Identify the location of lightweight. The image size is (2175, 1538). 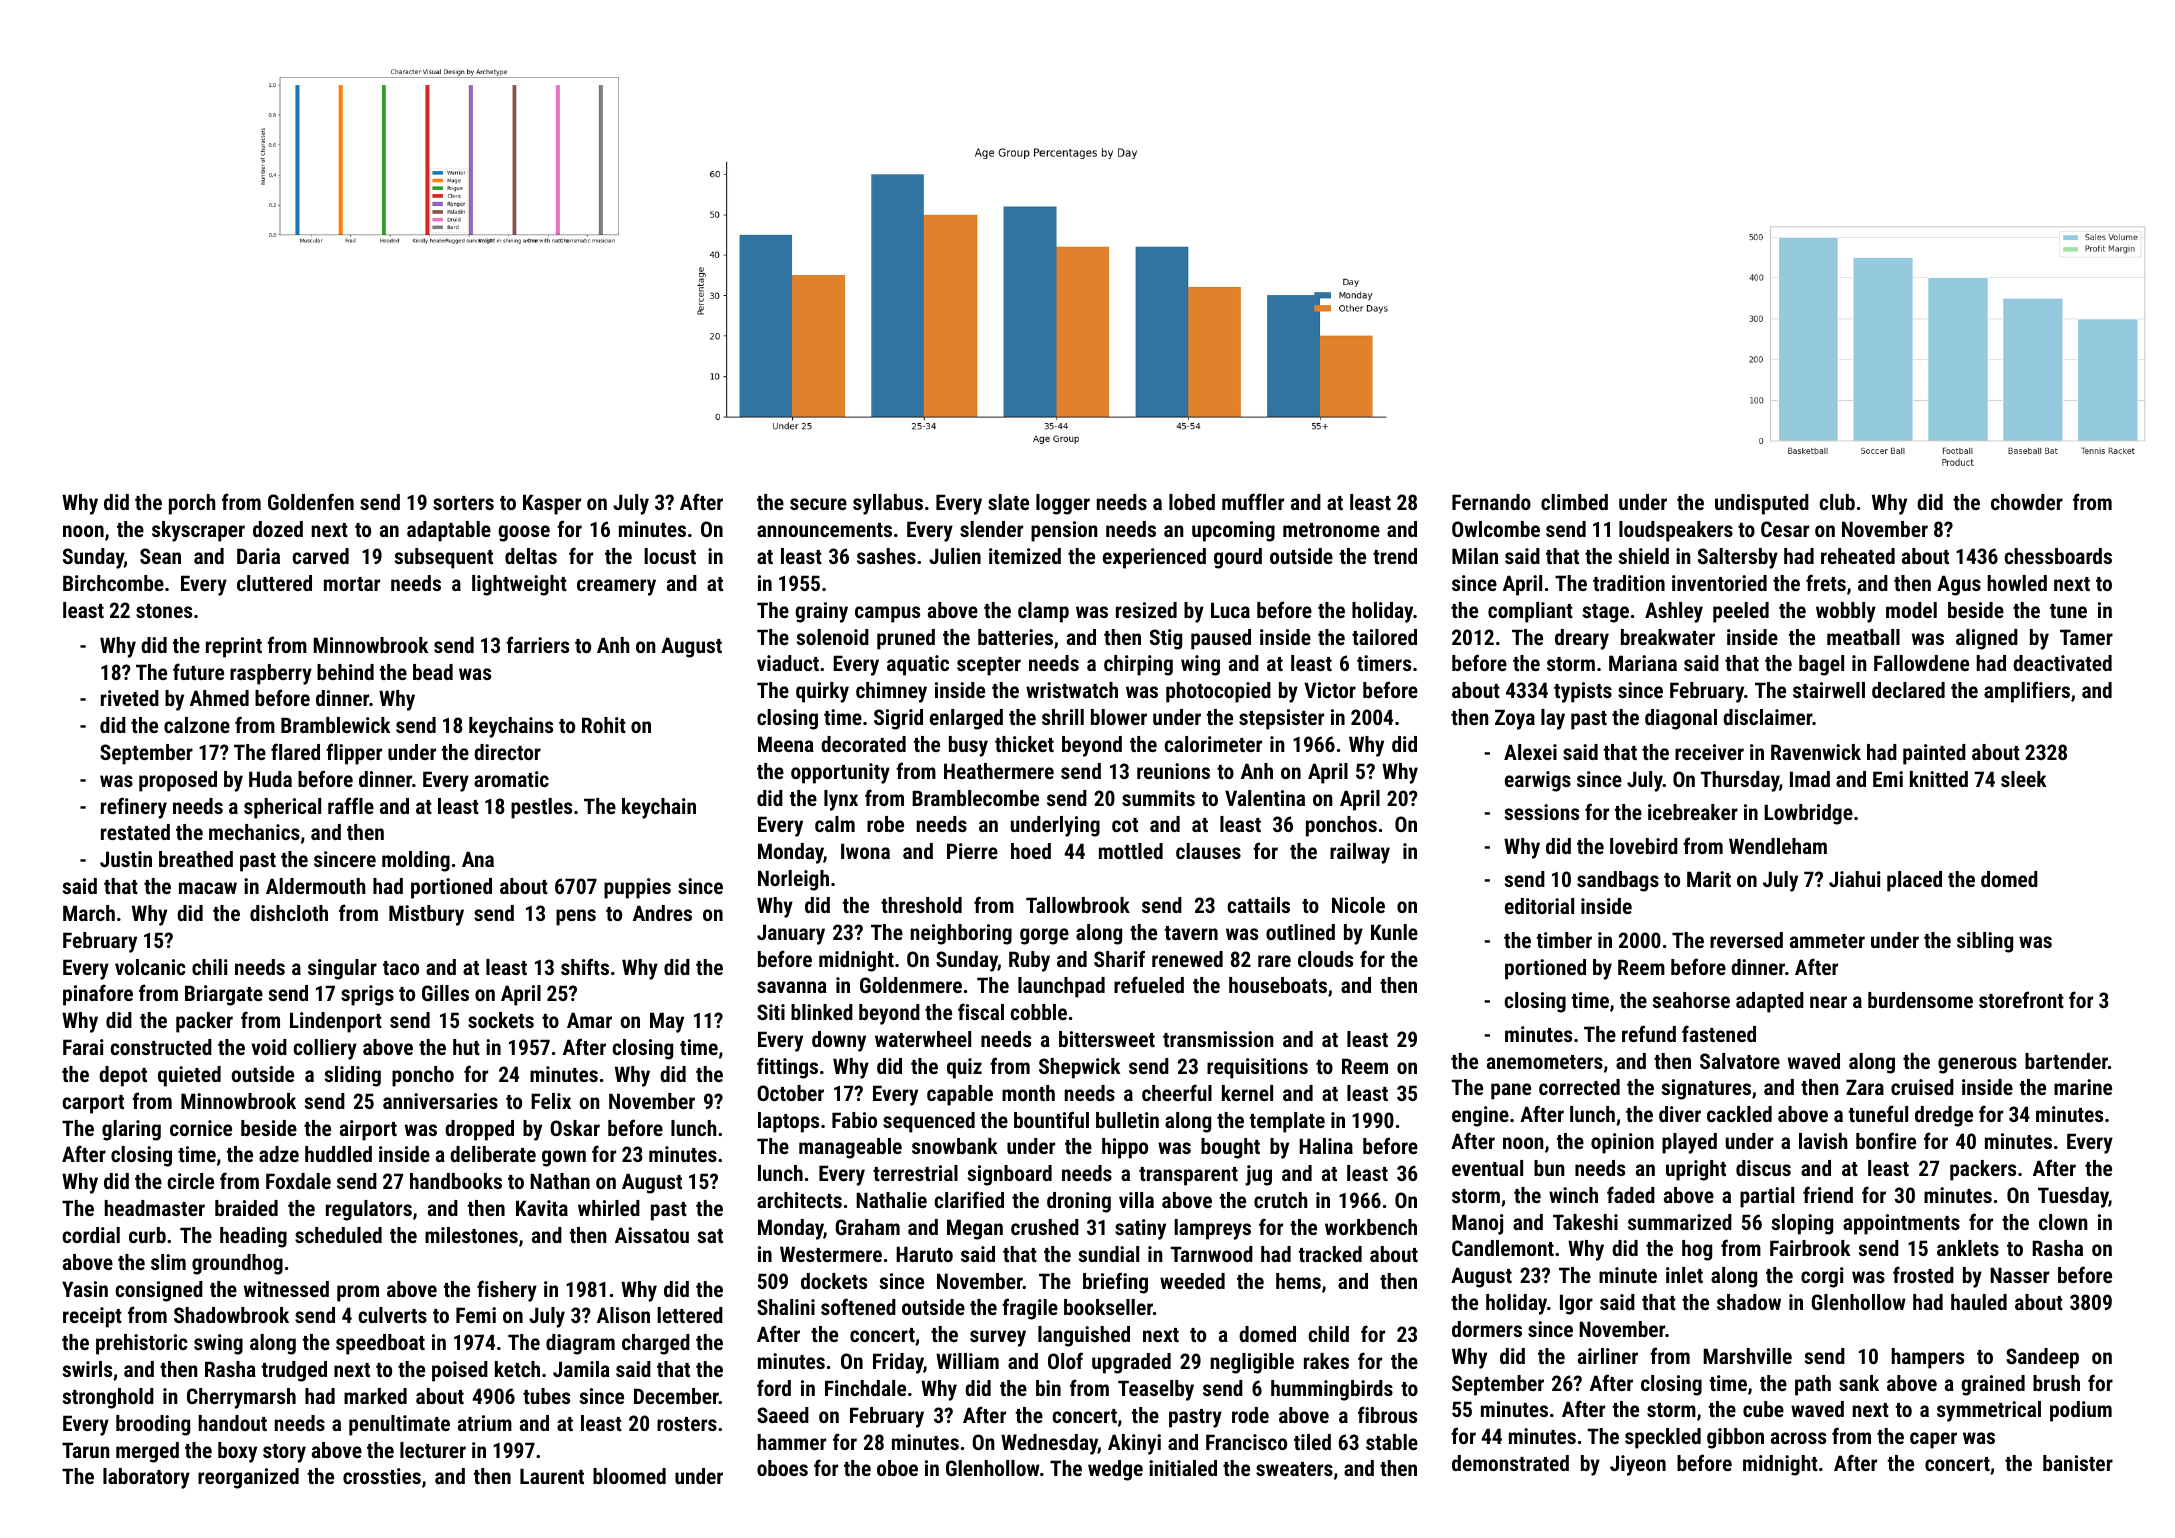
(519, 585).
